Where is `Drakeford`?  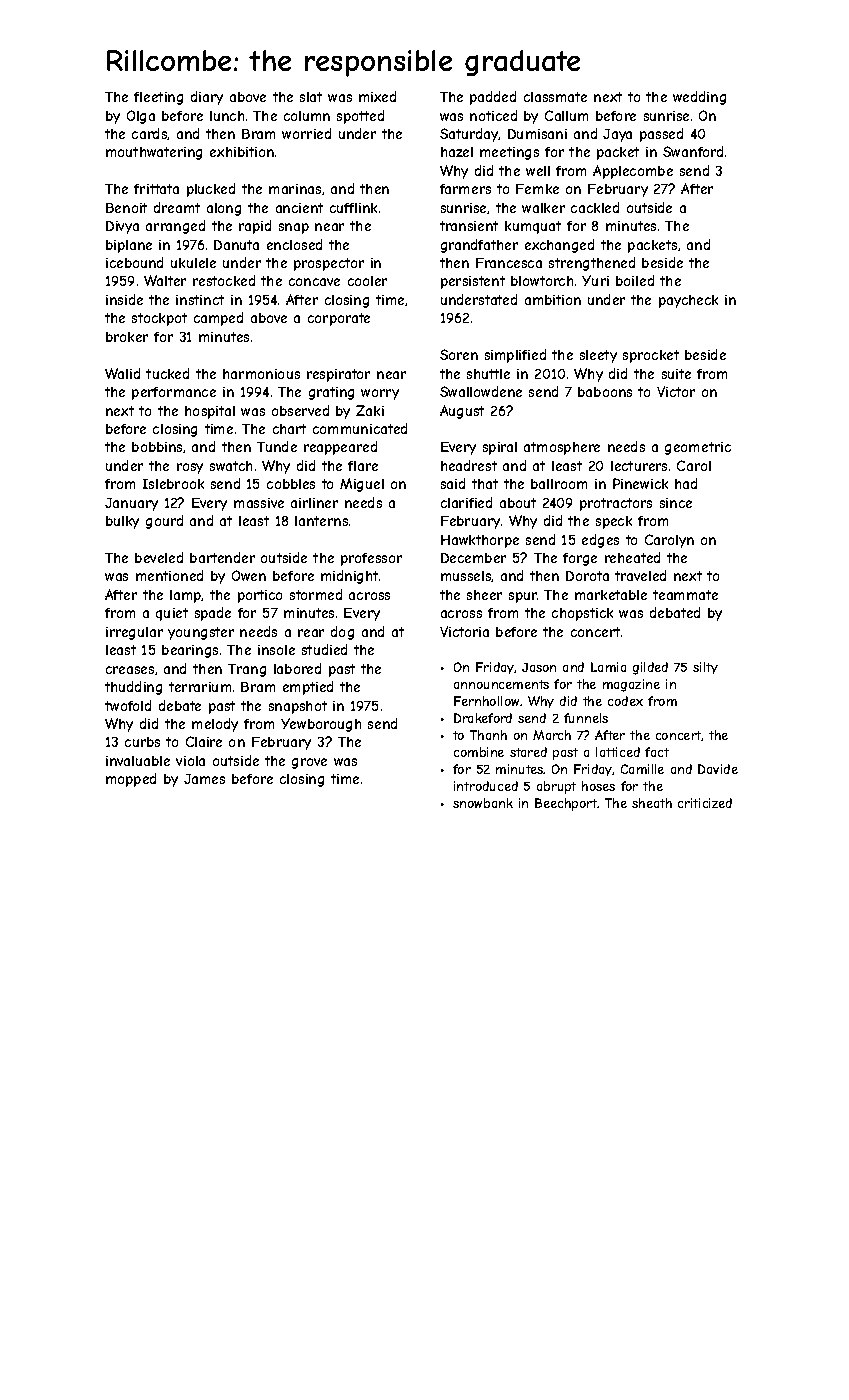
Drakeford is located at coordinates (483, 718).
